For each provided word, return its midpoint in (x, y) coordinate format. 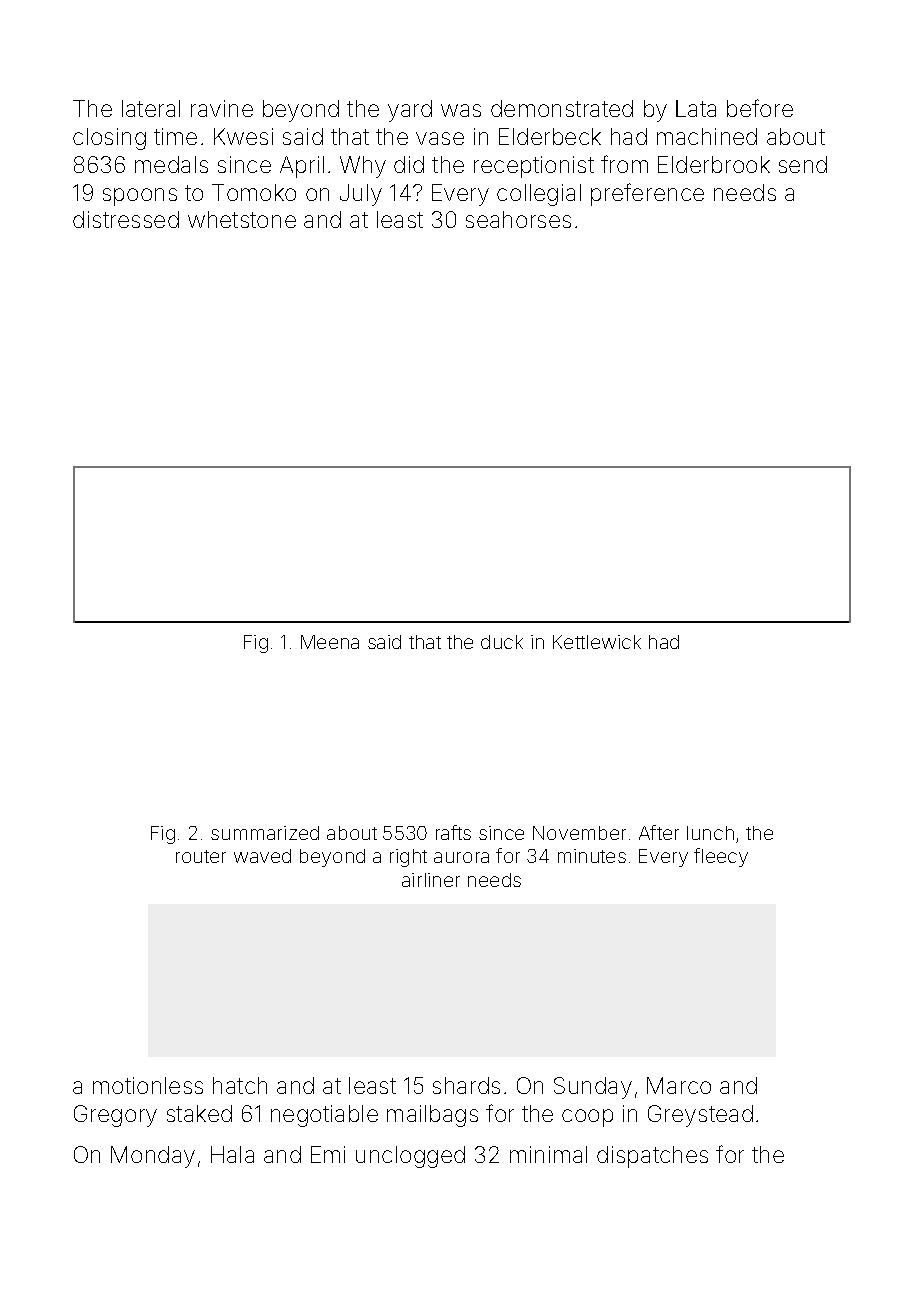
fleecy (721, 857)
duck (502, 642)
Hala (232, 1154)
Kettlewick (597, 642)
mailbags (432, 1116)
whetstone (242, 219)
